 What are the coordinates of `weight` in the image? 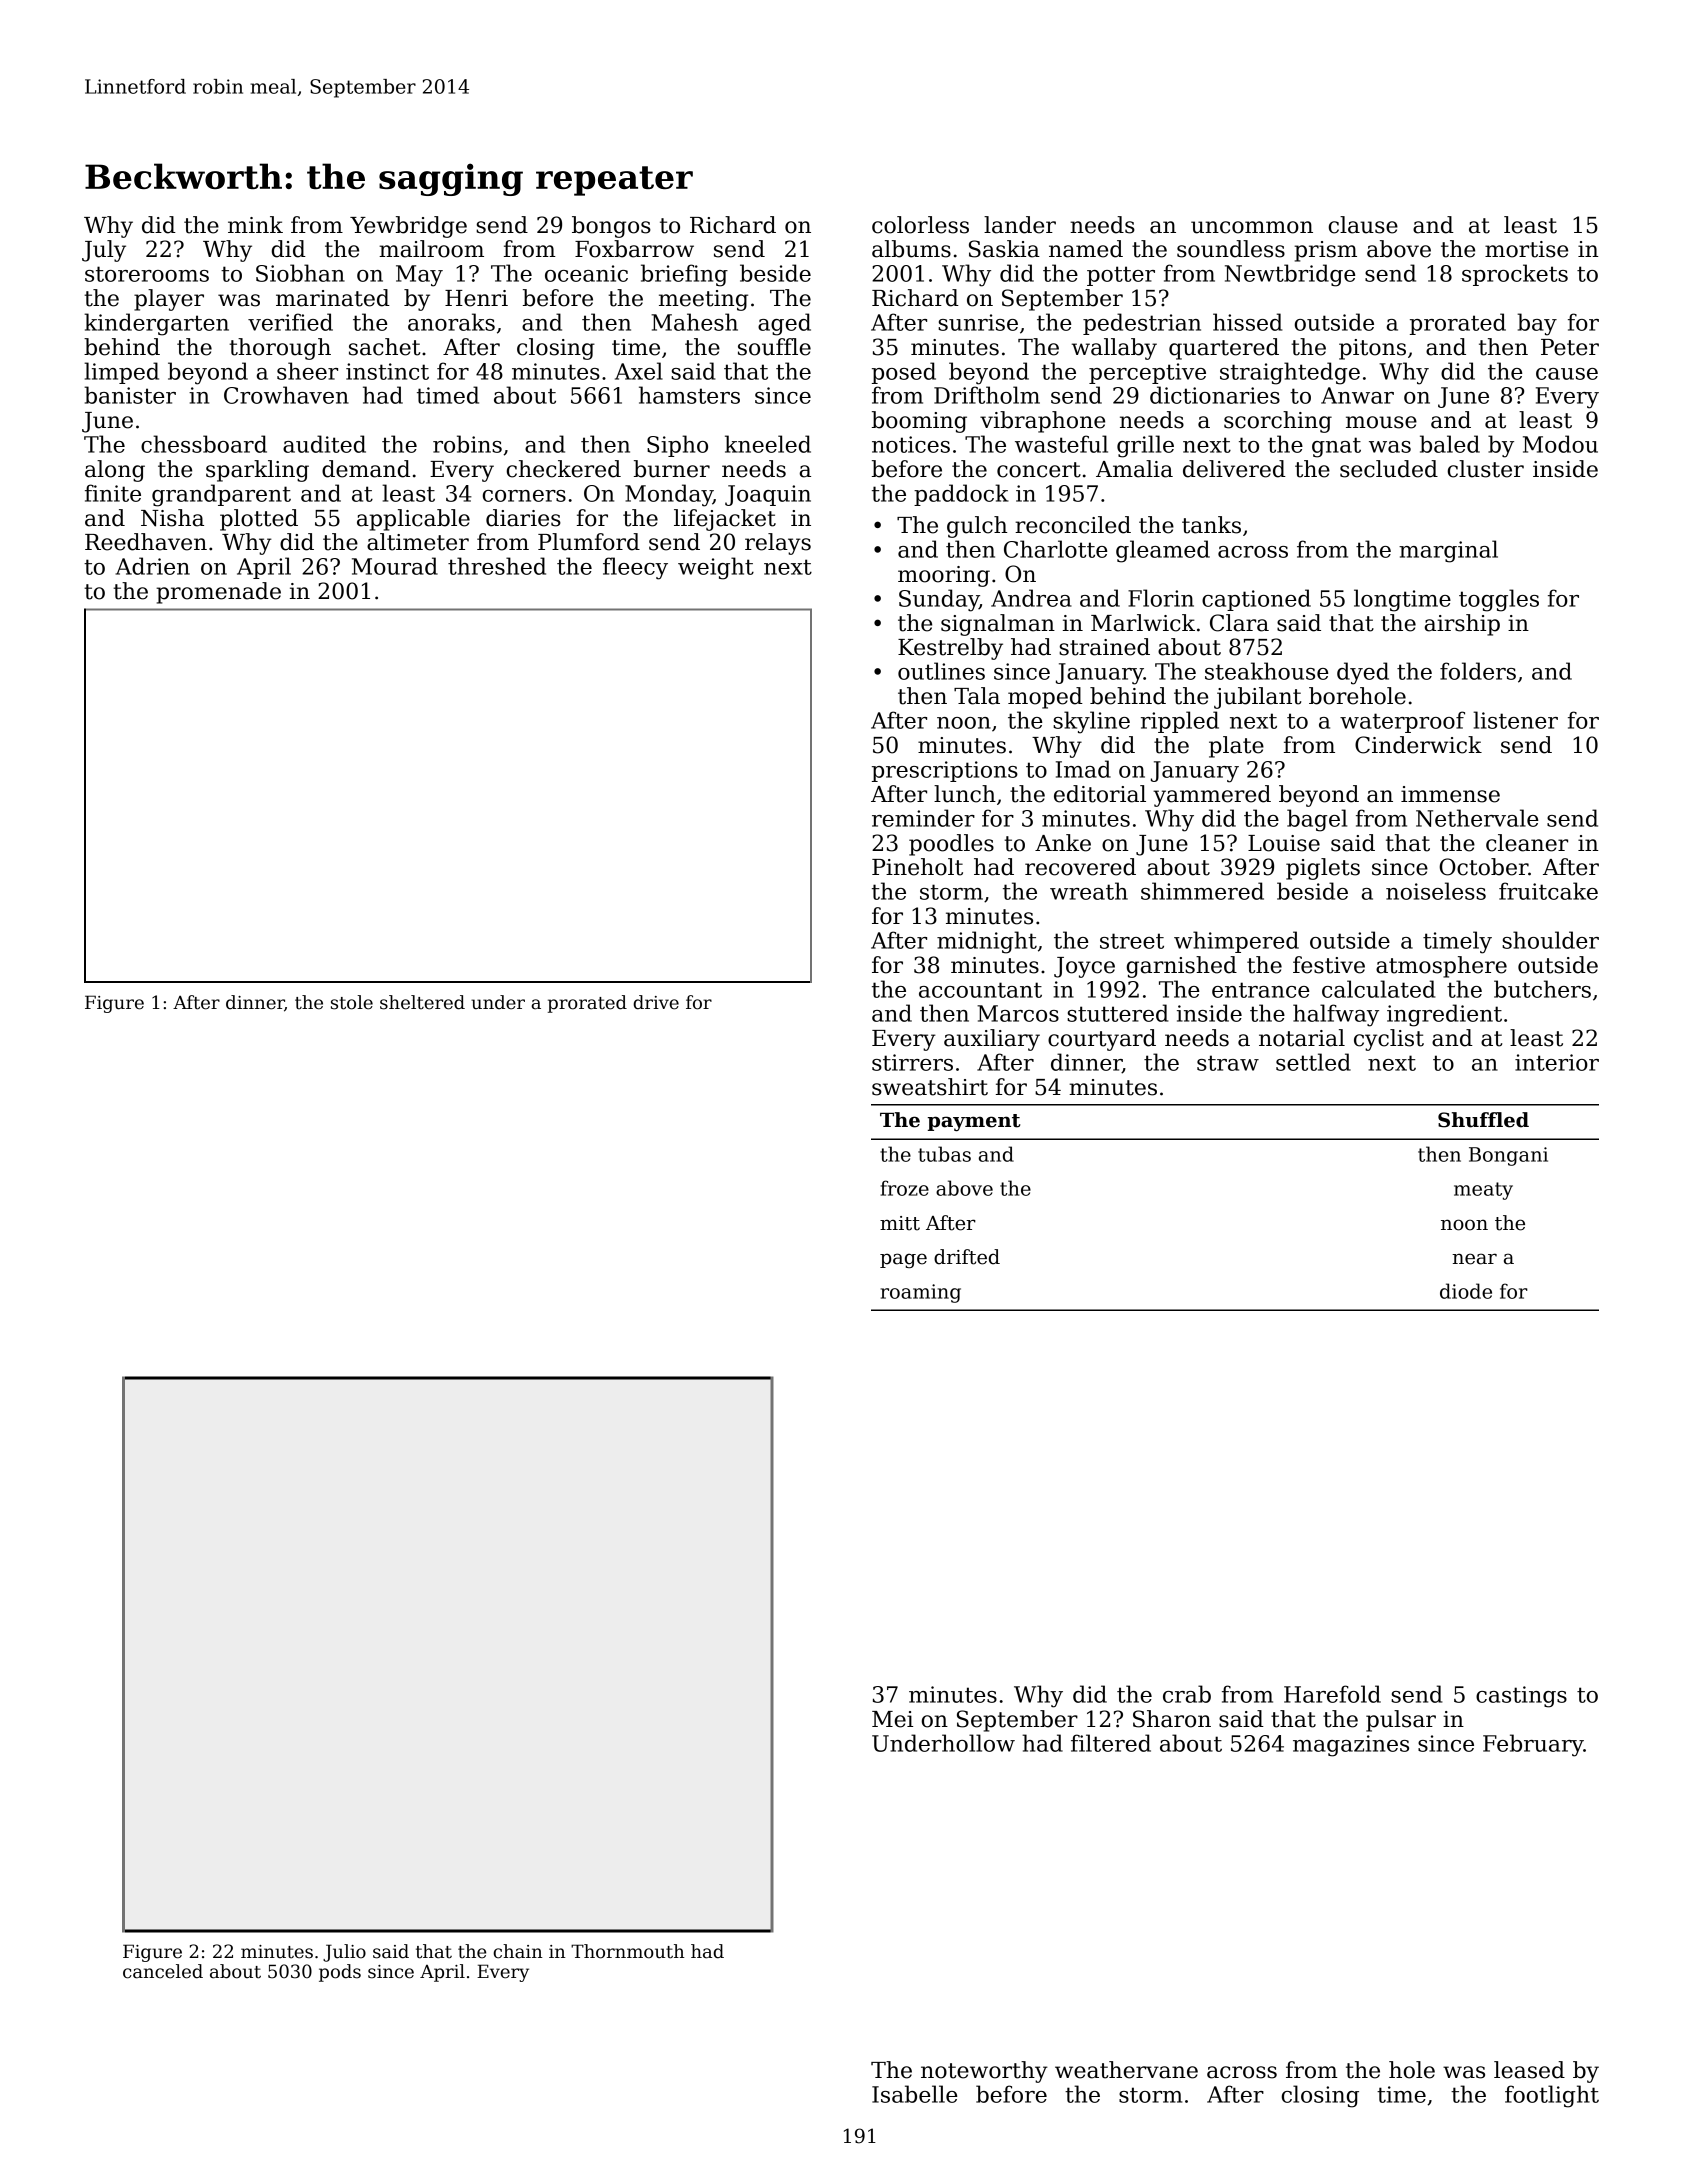 It's located at (716, 568).
